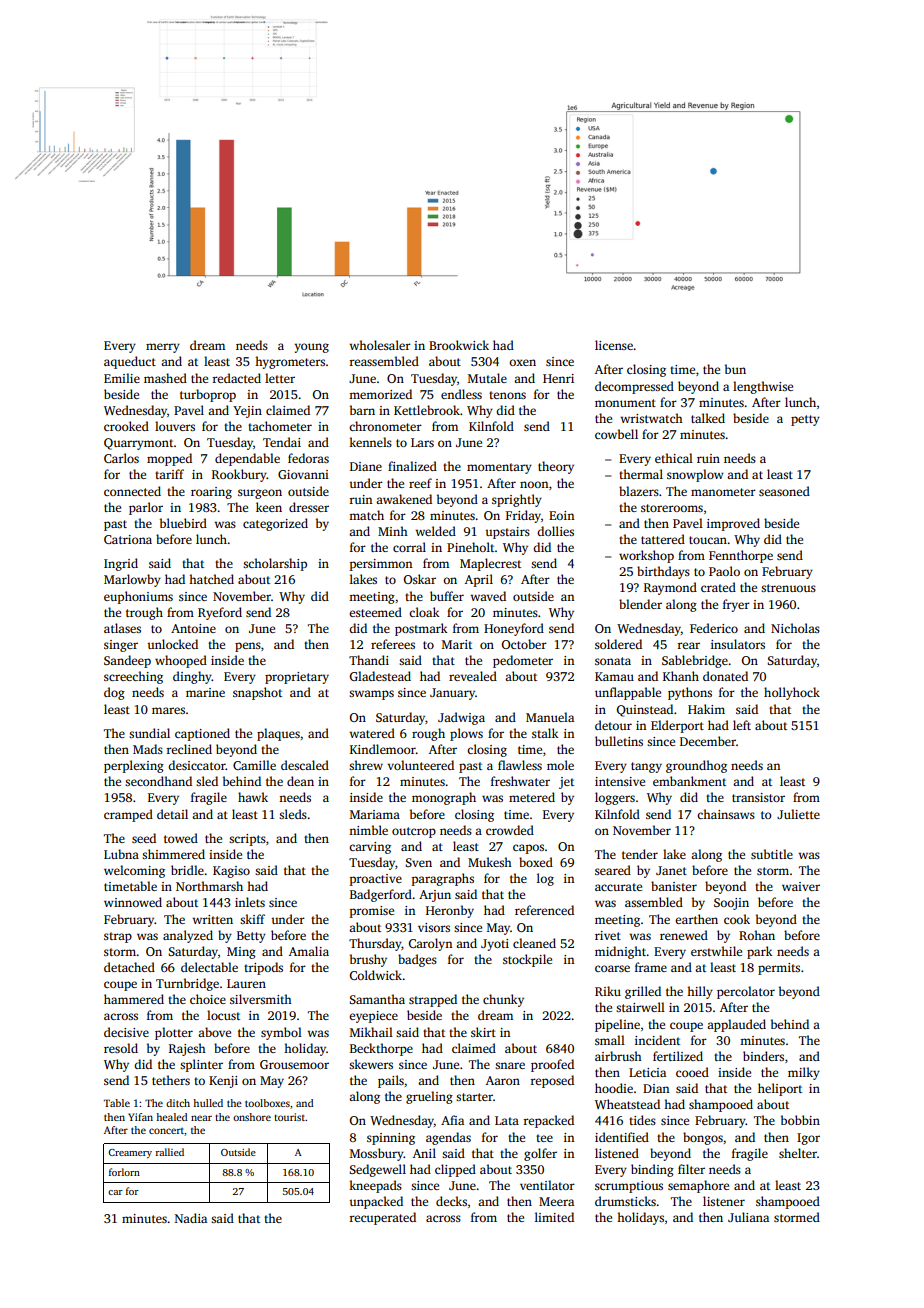  Describe the element at coordinates (641, 474) in the page. I see `thermal` at that location.
